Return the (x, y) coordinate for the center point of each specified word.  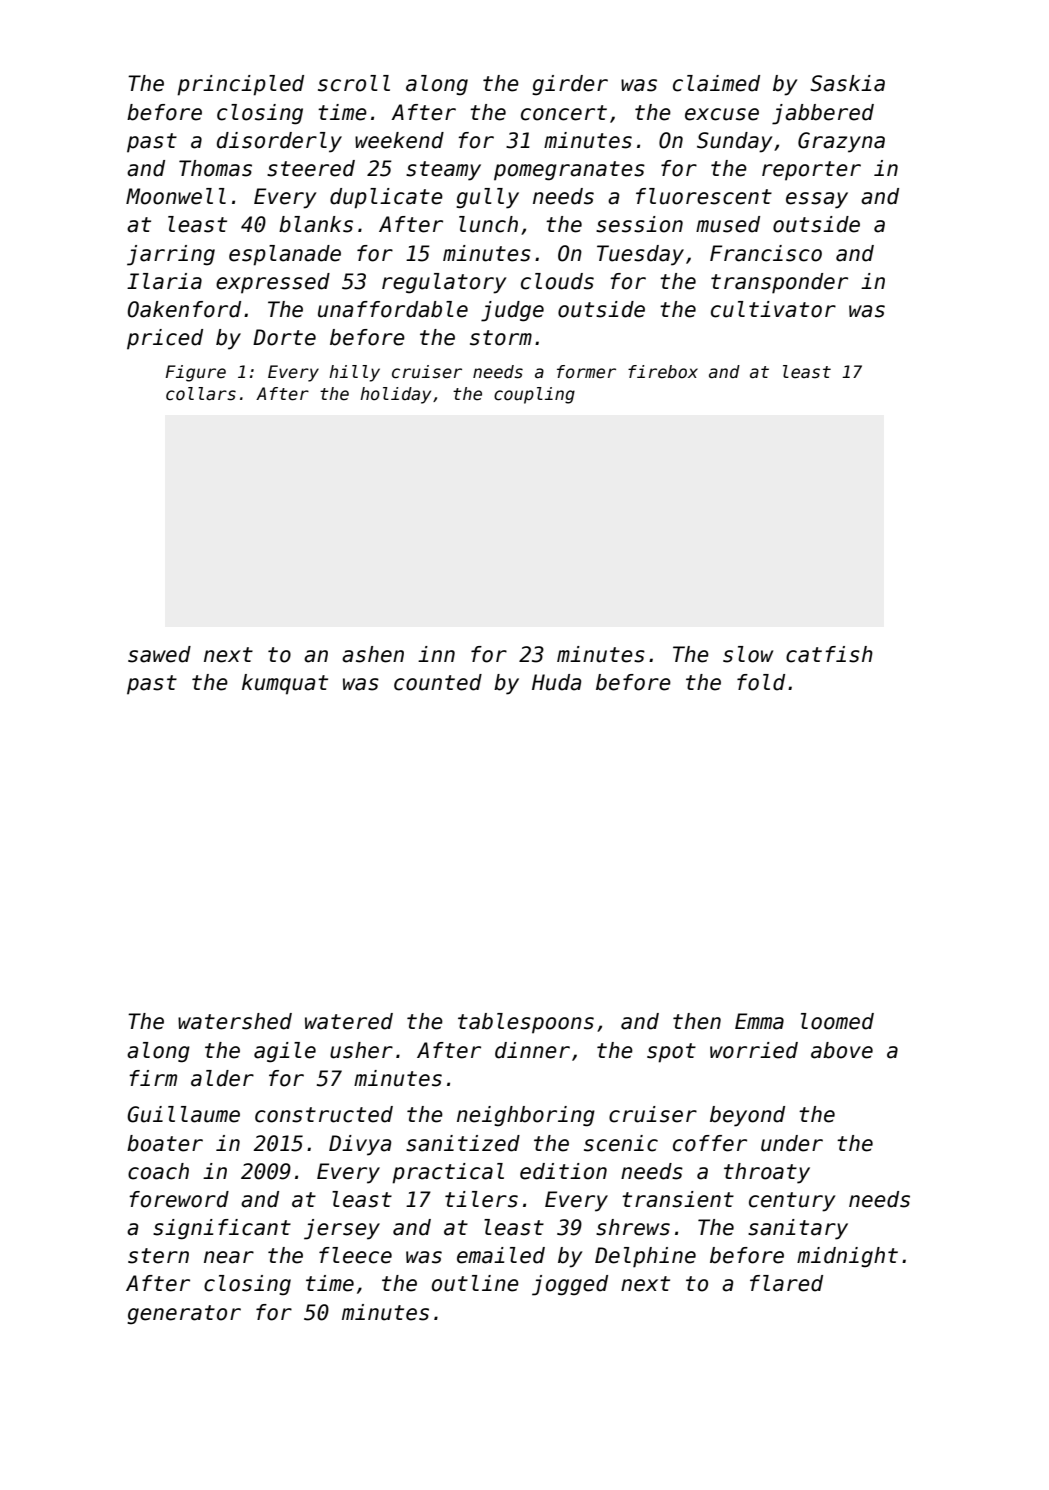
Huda (556, 682)
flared (786, 1283)
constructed (324, 1114)
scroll (354, 83)
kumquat (285, 684)
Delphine (645, 1257)
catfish (829, 654)
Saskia (847, 83)
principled (240, 85)
